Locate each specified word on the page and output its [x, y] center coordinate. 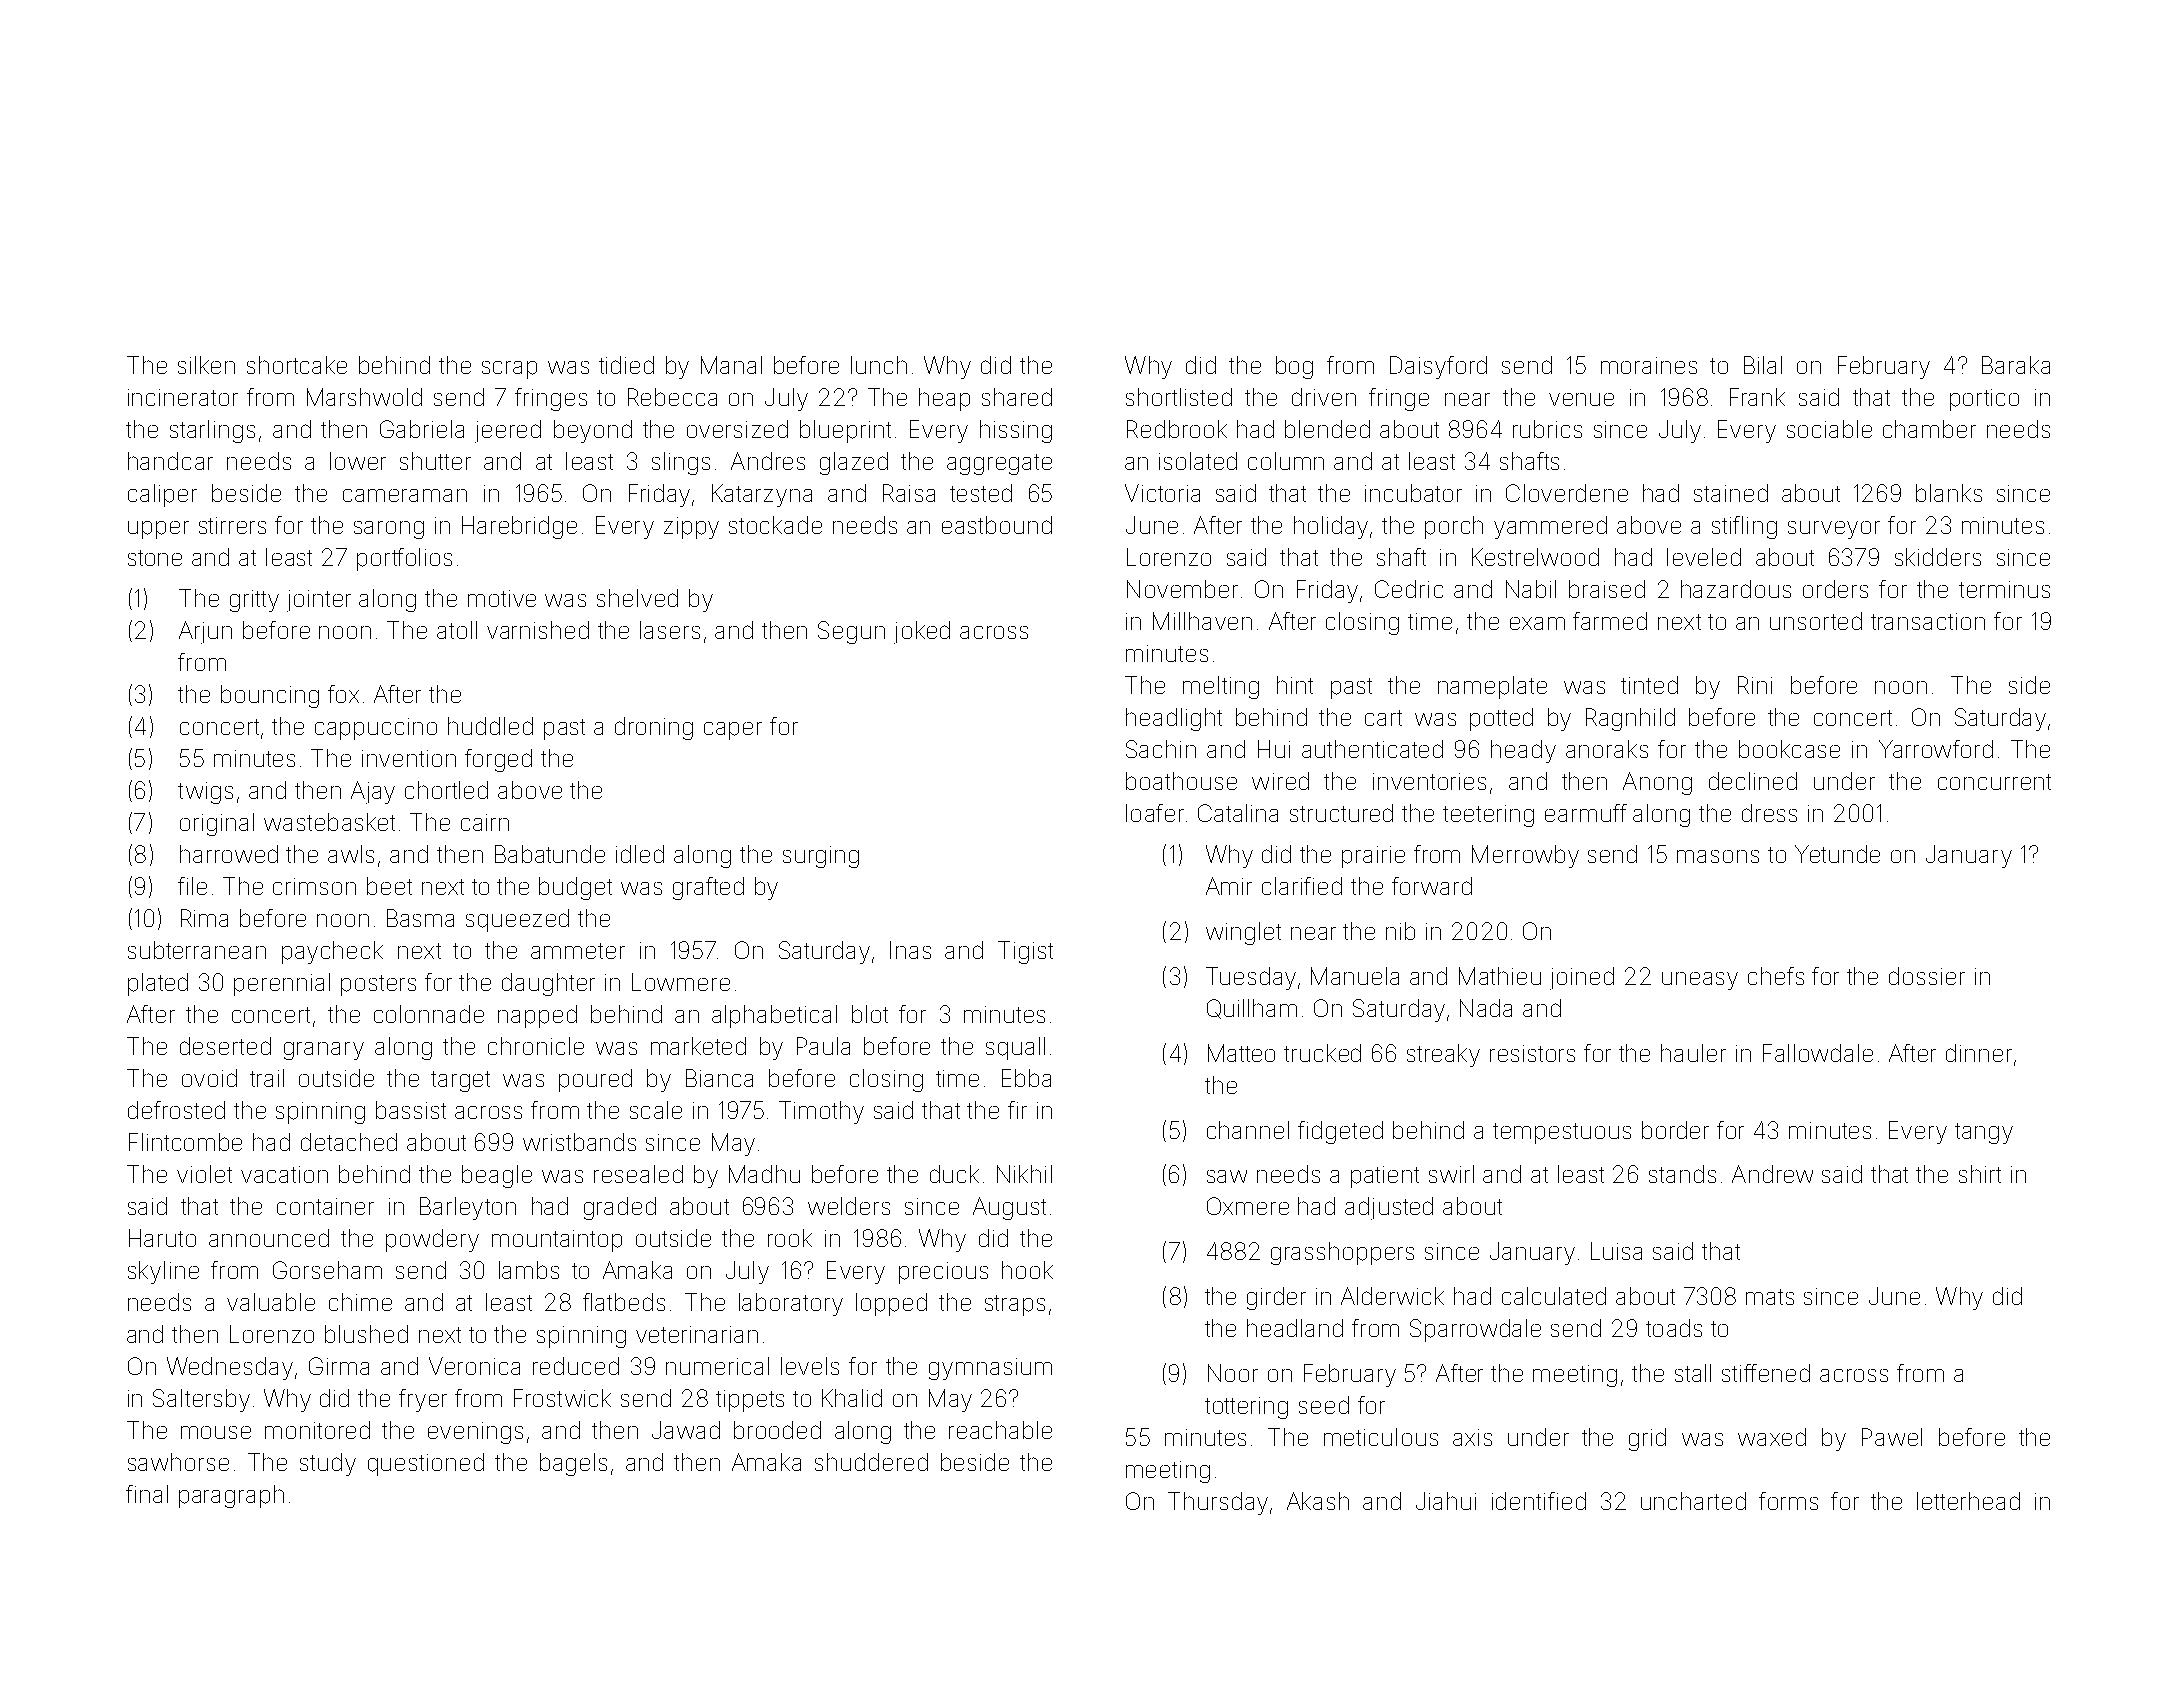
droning [654, 728]
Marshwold [364, 397]
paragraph [231, 1496]
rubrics [1547, 429]
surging [821, 857]
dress [1769, 813]
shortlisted [1179, 397]
